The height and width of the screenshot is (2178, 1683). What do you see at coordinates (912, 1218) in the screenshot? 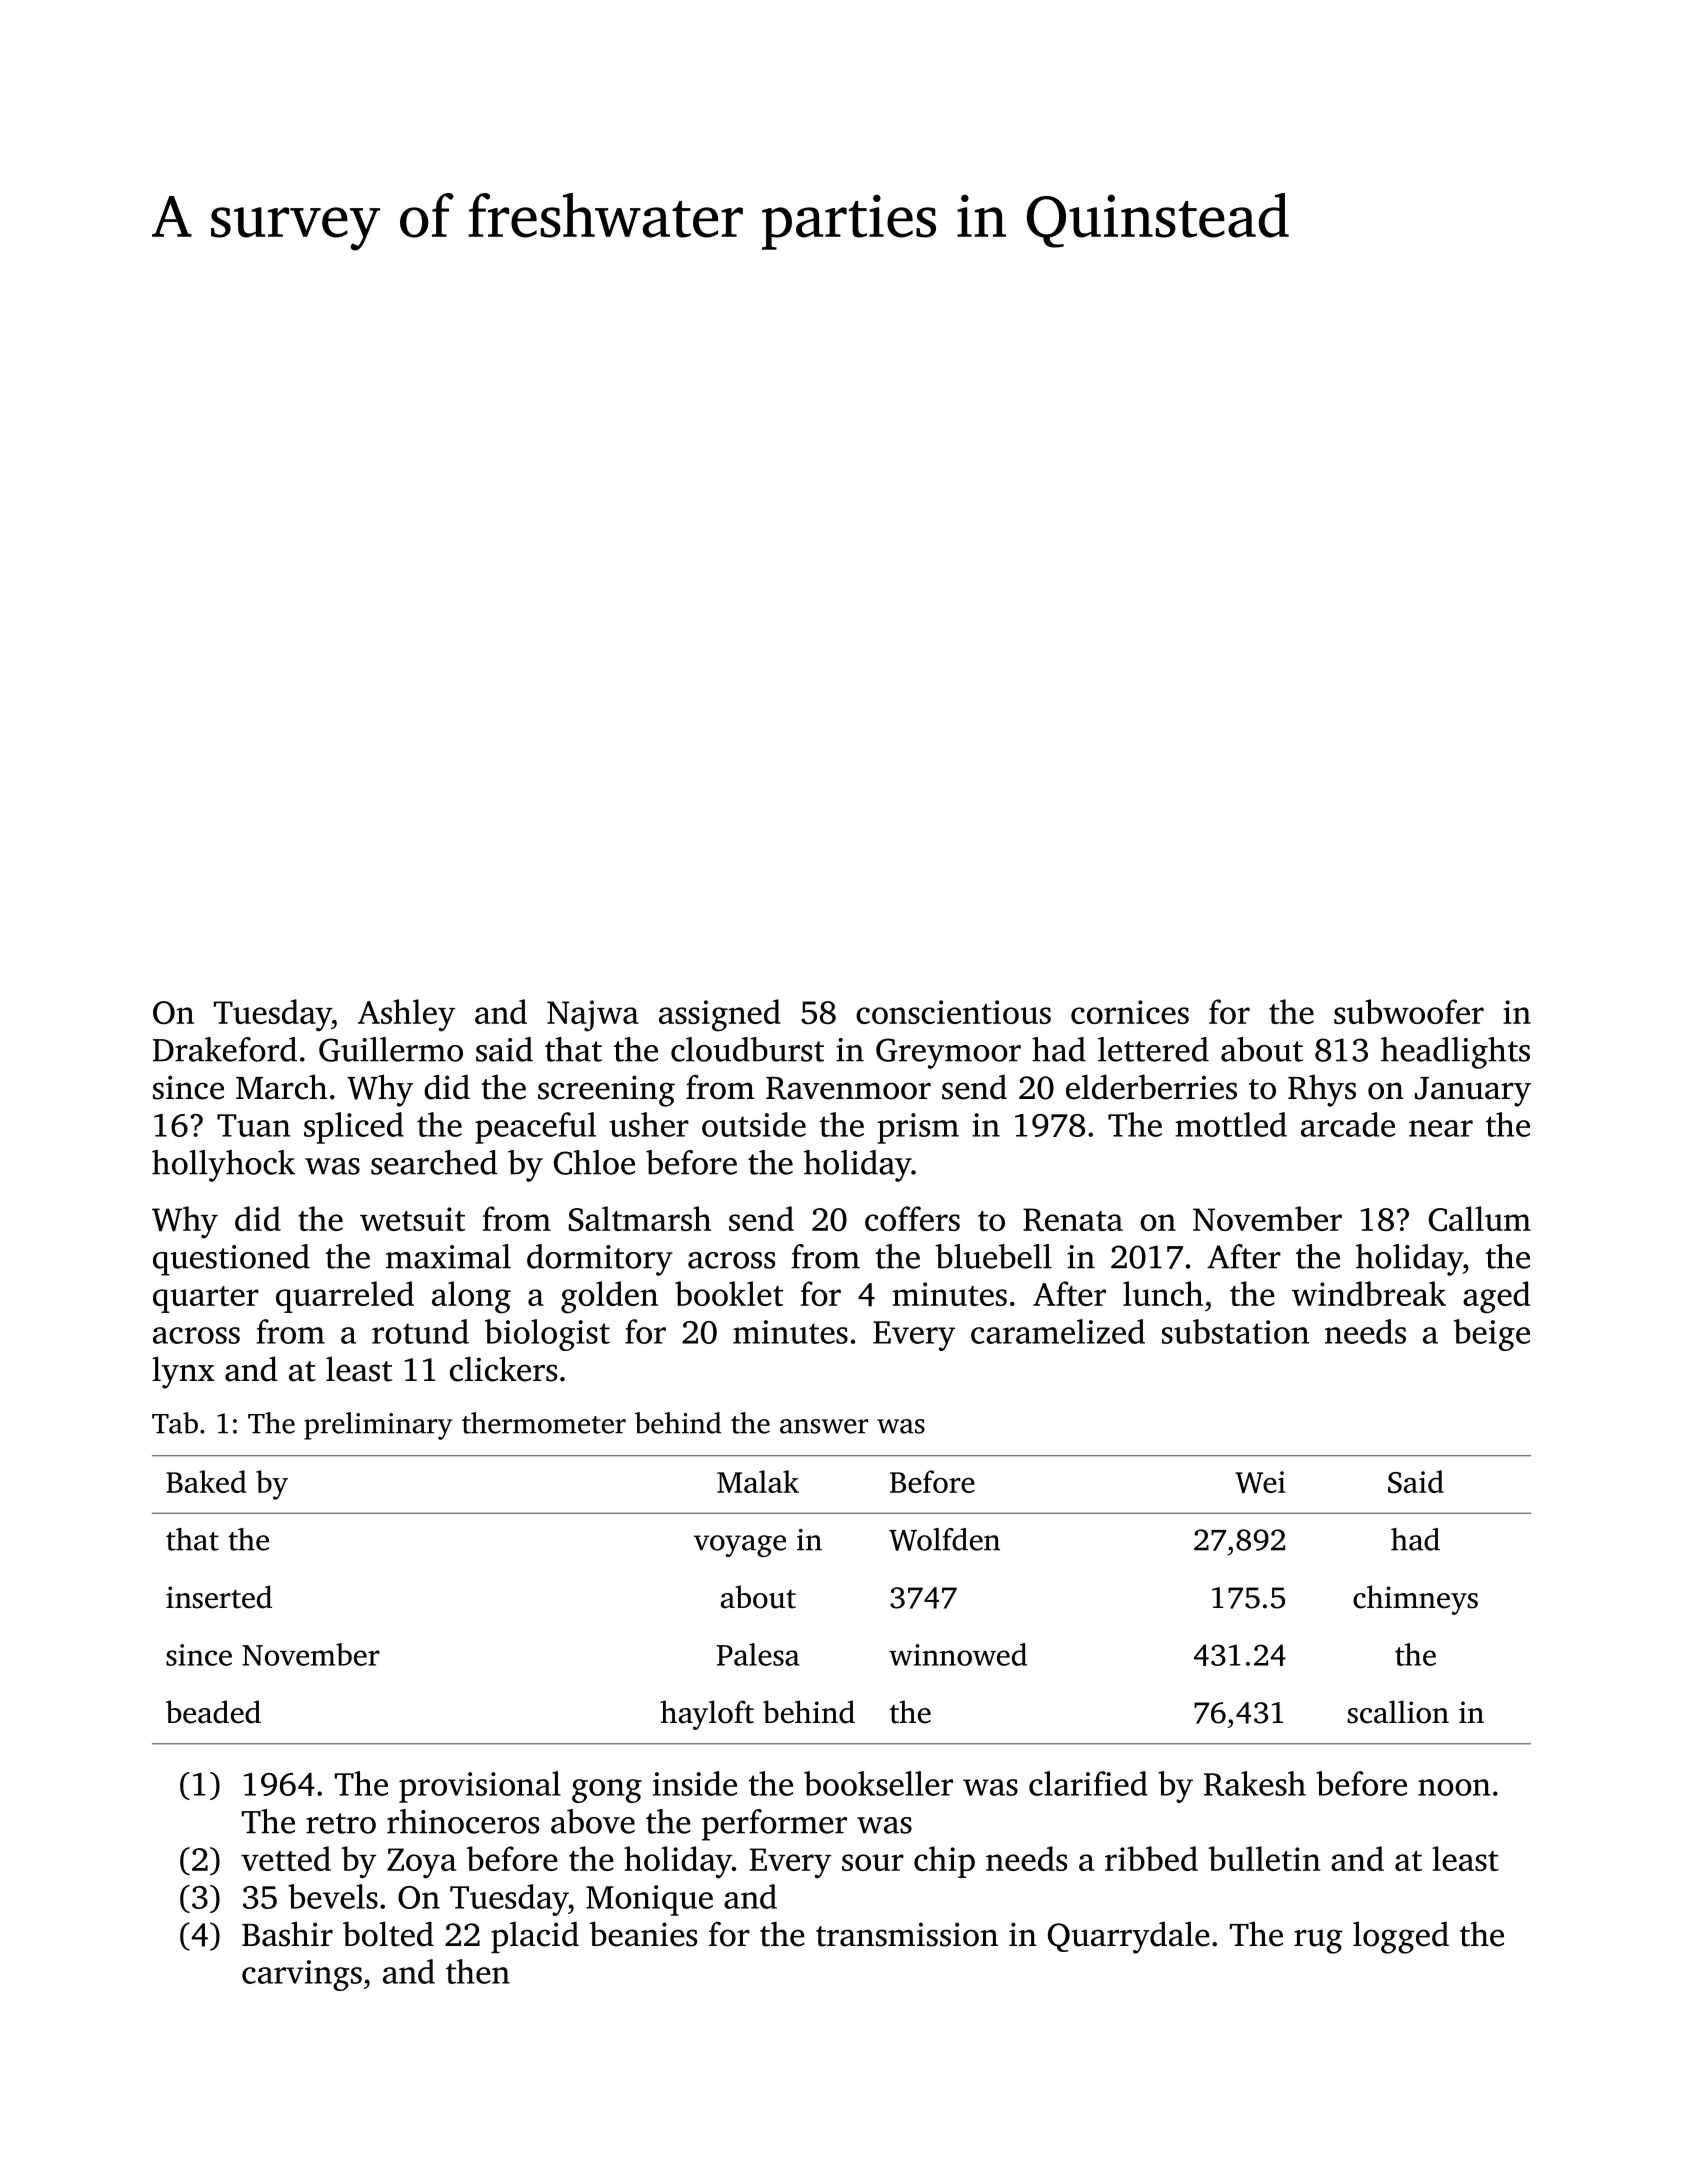
I see `coffers` at bounding box center [912, 1218].
